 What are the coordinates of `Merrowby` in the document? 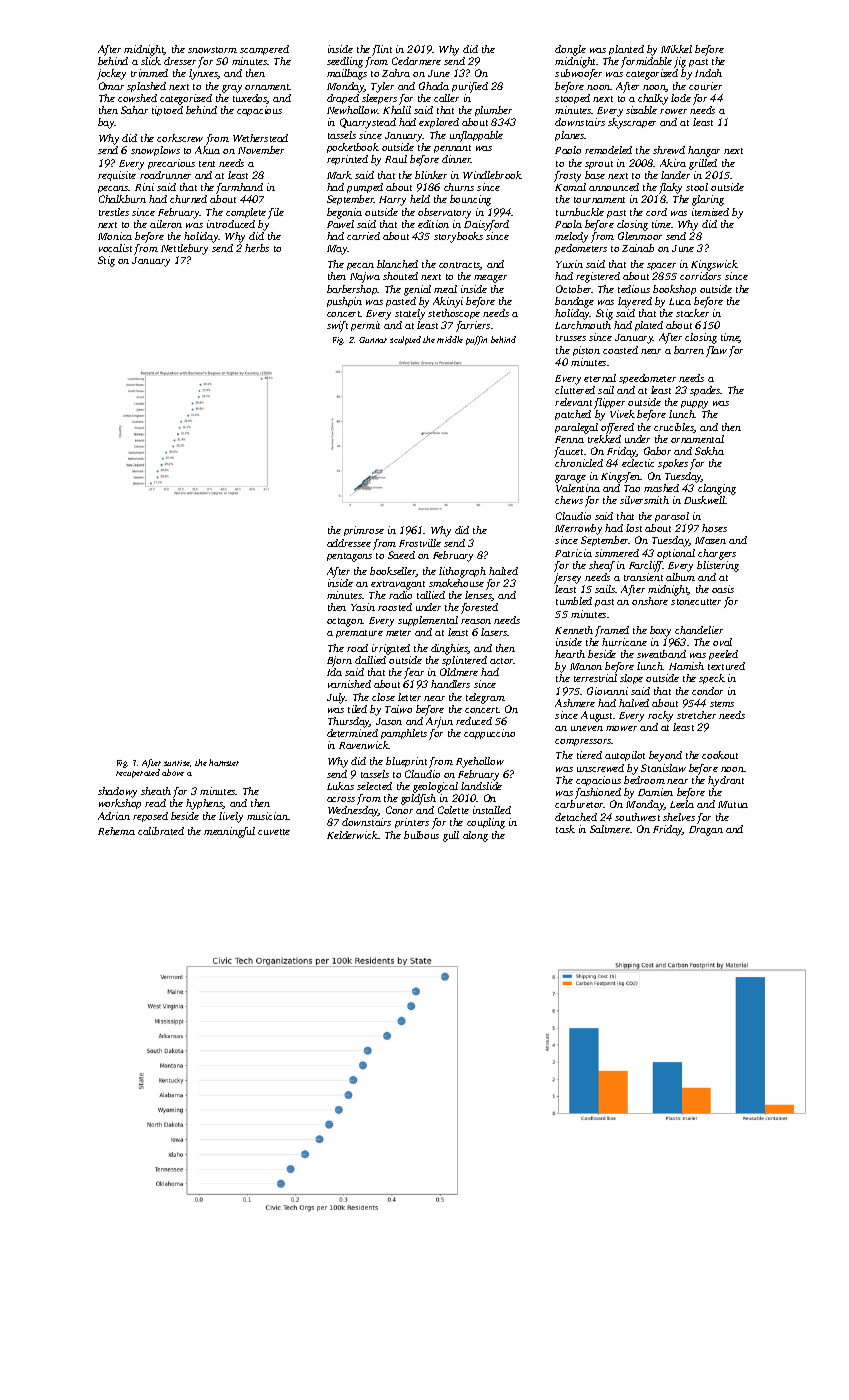 It's located at (578, 529).
